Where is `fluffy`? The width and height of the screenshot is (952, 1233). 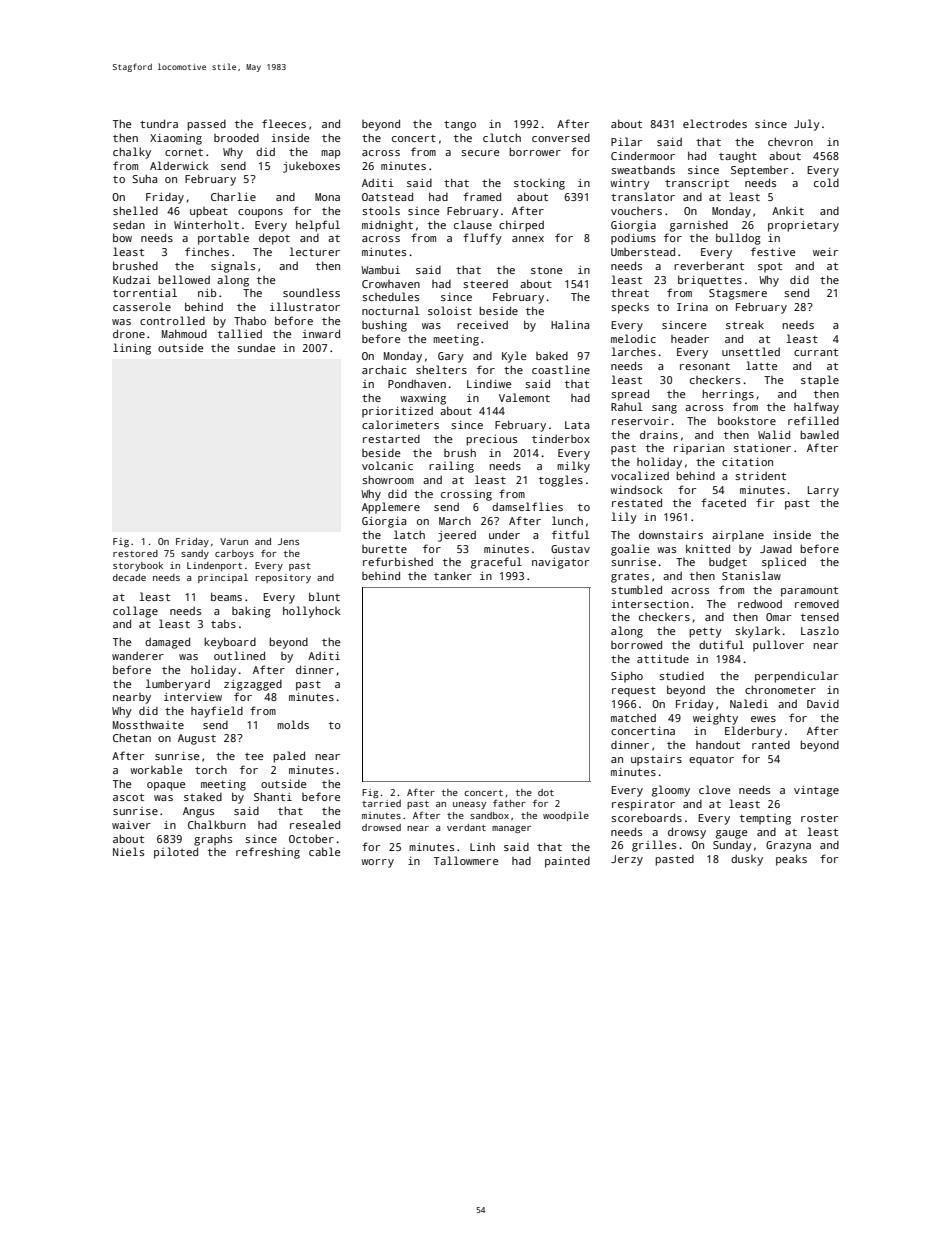
fluffy is located at coordinates (482, 239).
